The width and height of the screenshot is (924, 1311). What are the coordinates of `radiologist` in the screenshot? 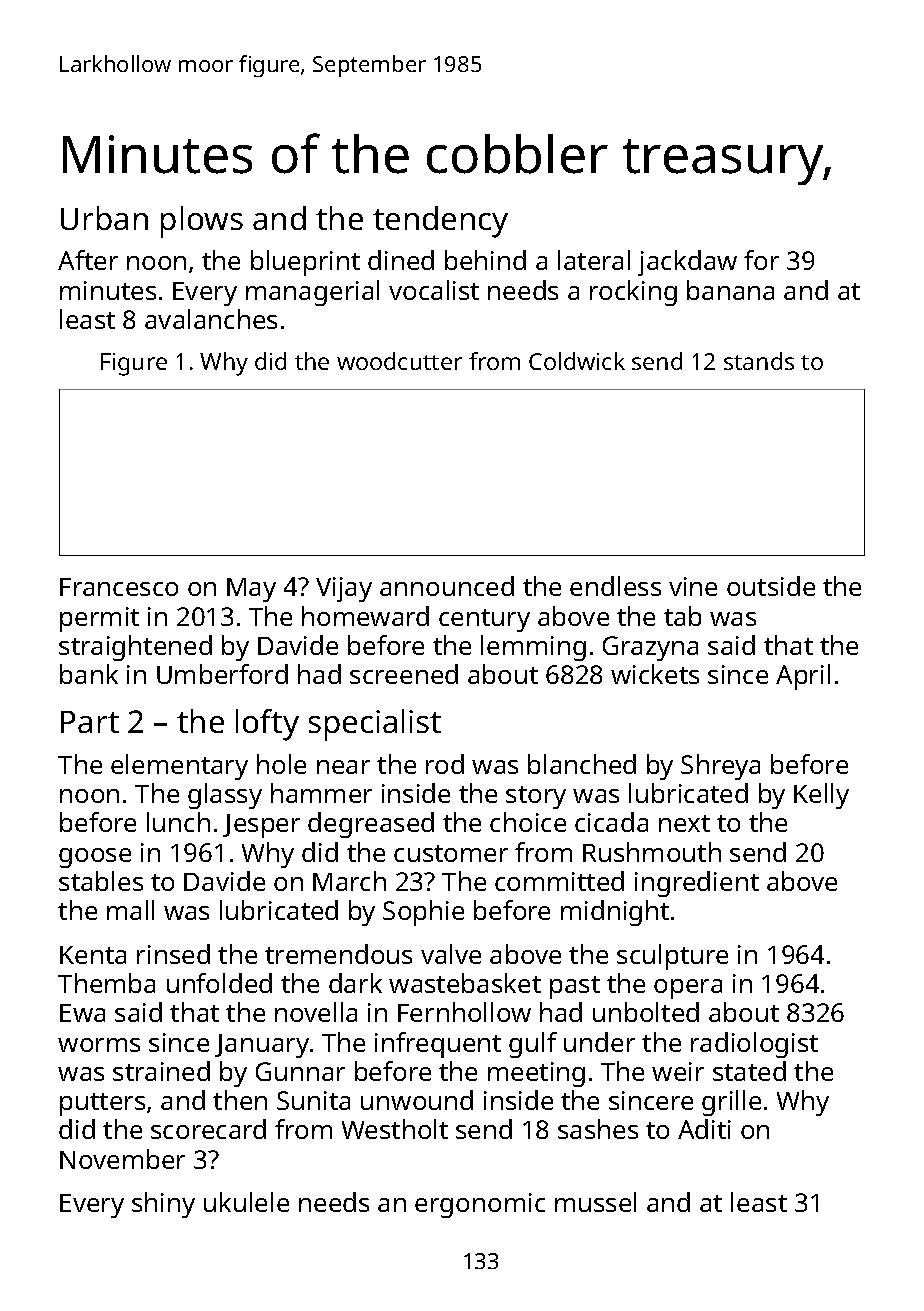 It's located at (754, 1045).
